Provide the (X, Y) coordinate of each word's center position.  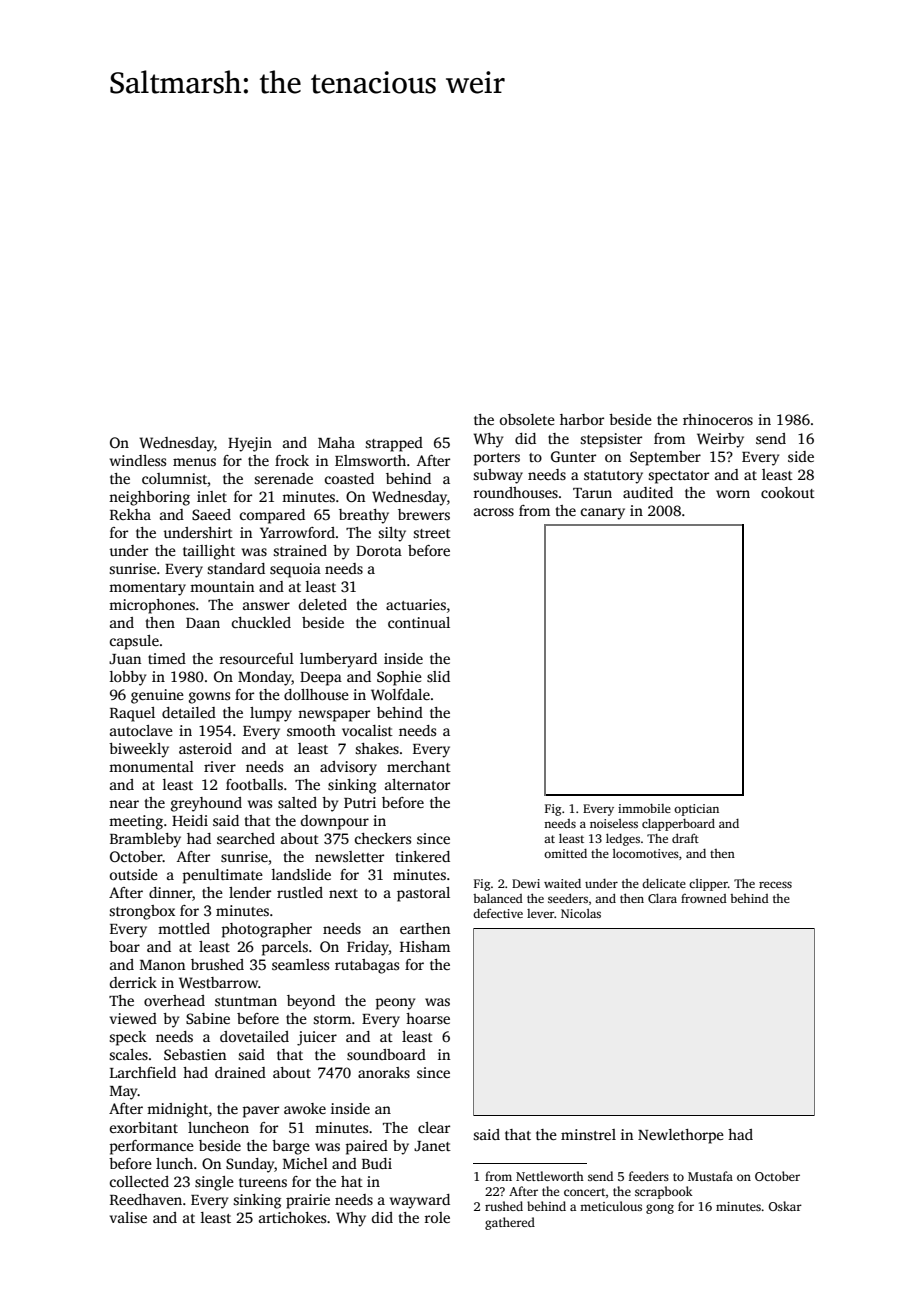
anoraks (384, 1072)
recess (775, 884)
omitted (565, 853)
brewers (424, 514)
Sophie (399, 678)
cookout (788, 492)
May (124, 1093)
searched (246, 838)
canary (603, 514)
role (437, 1217)
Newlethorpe (681, 1136)
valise (128, 1217)
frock (292, 460)
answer (266, 606)
